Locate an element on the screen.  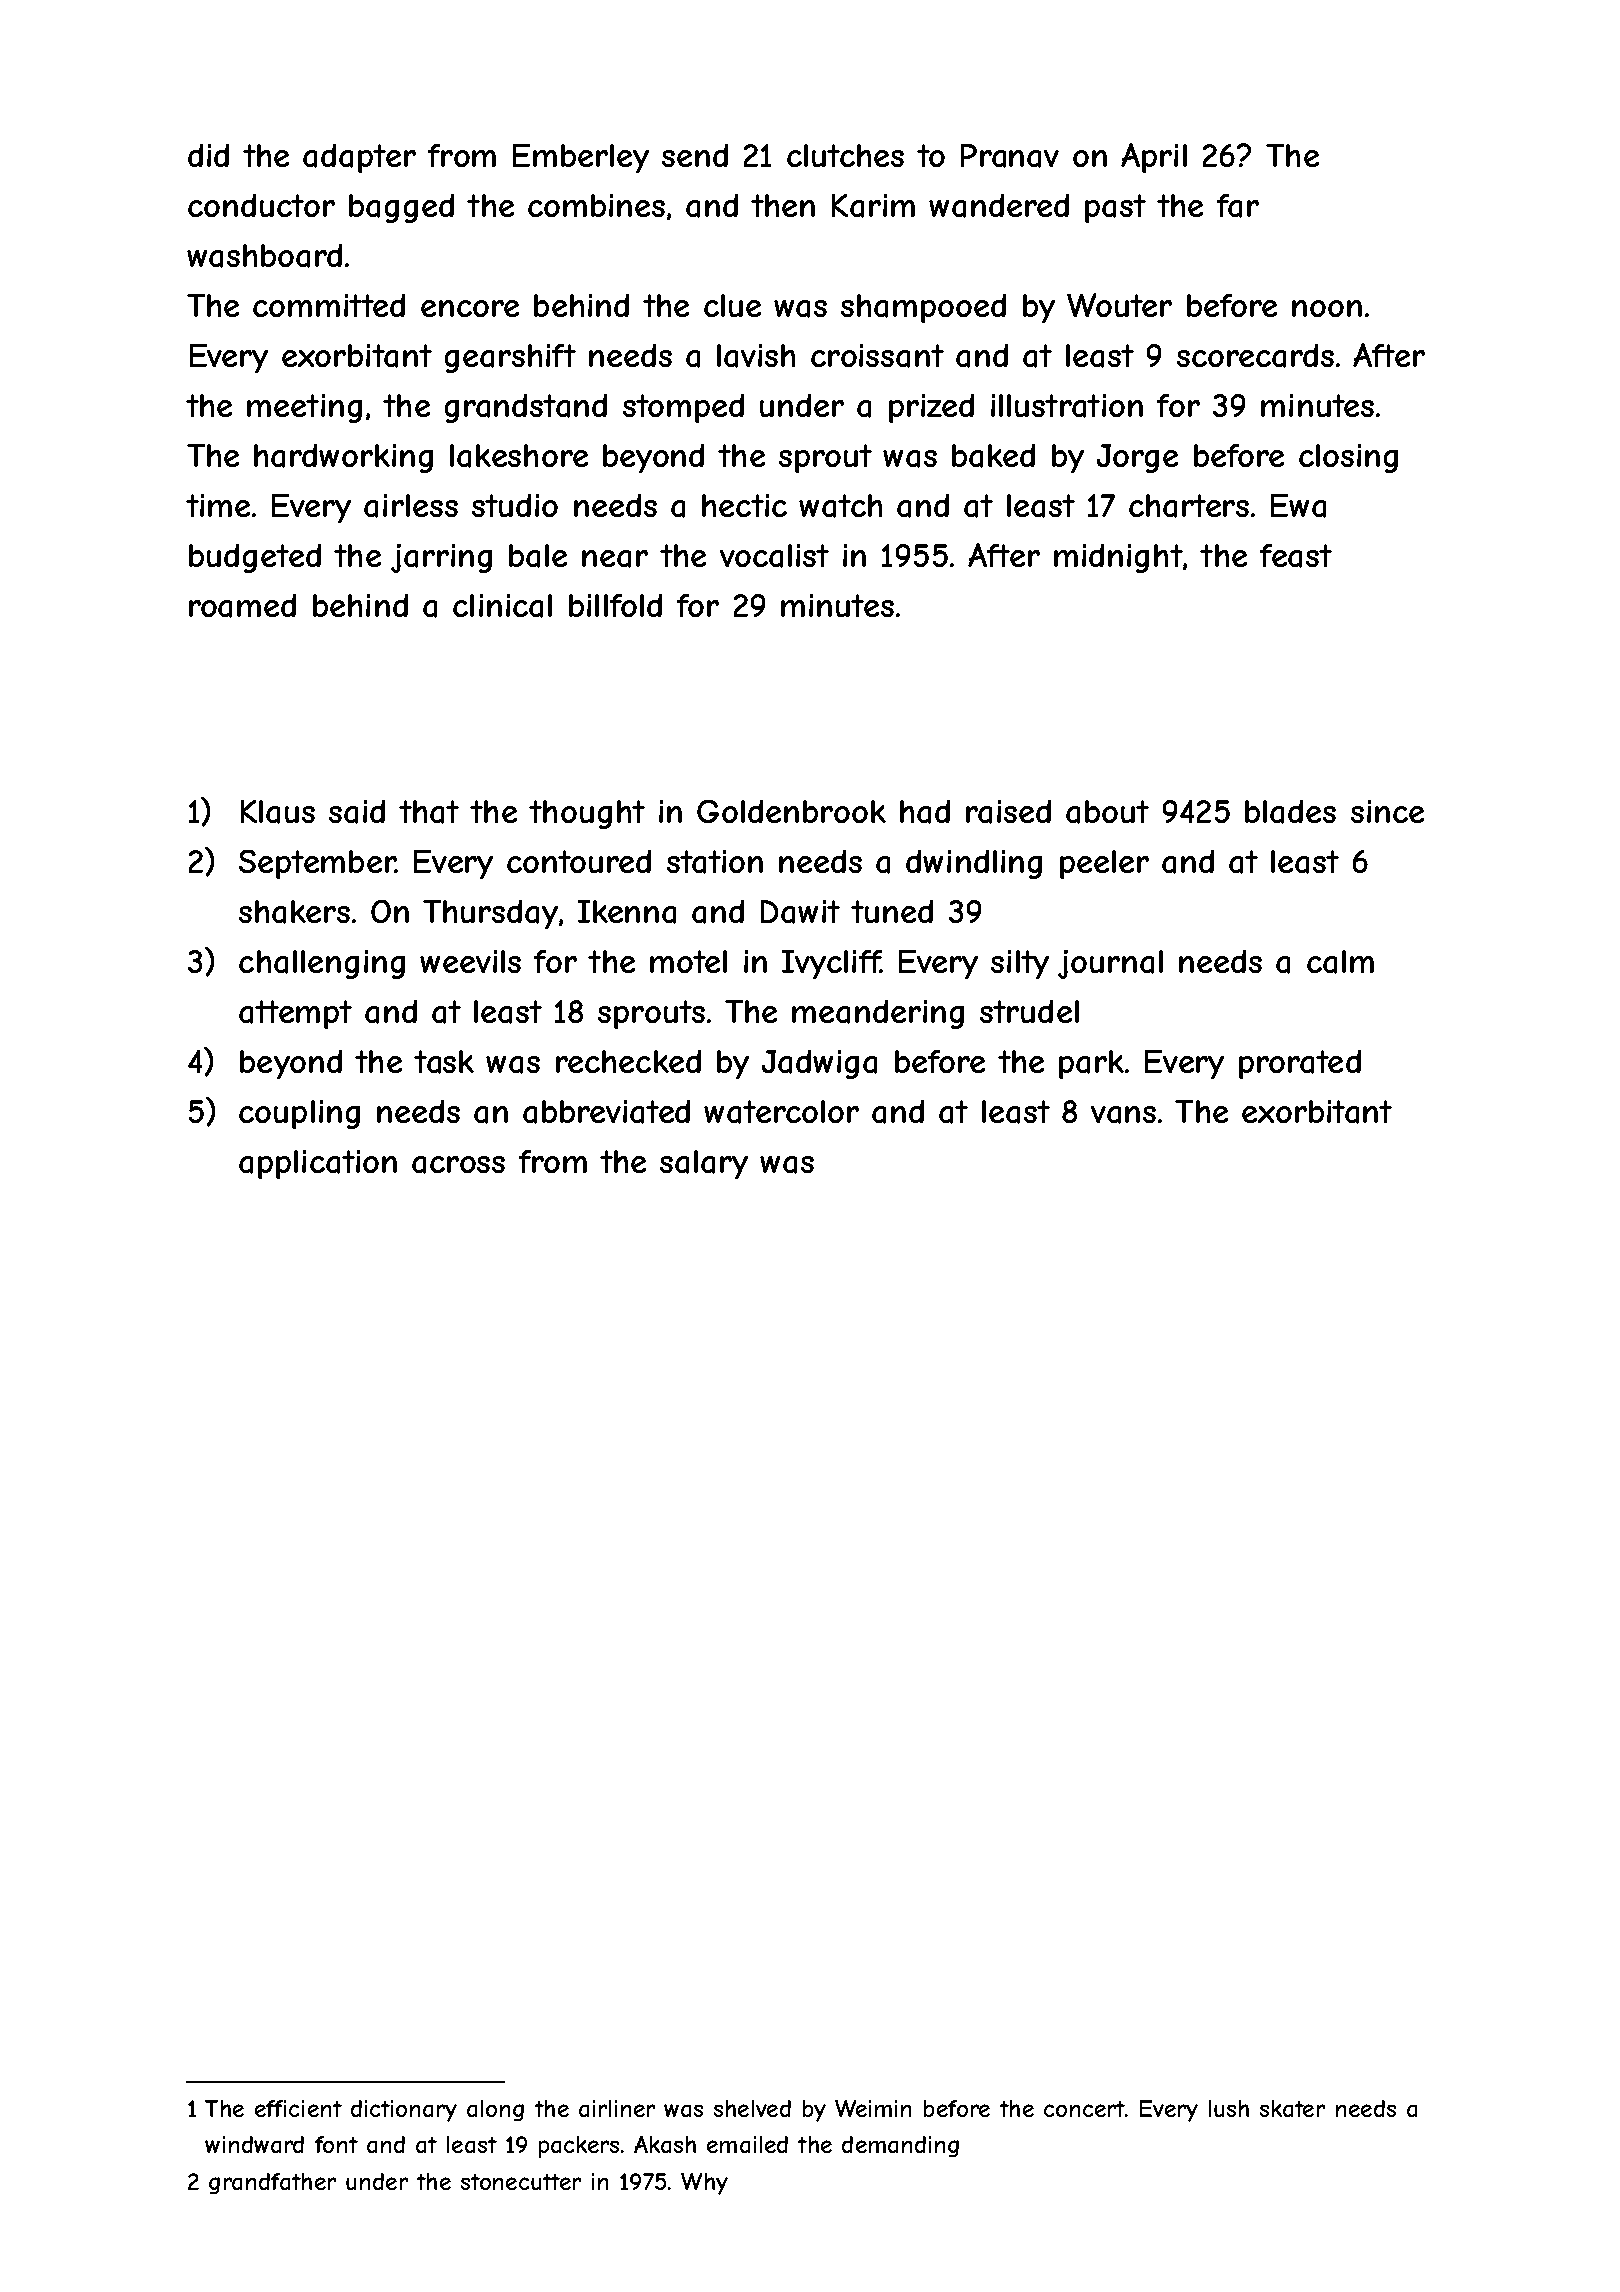
April is located at coordinates (1154, 158).
